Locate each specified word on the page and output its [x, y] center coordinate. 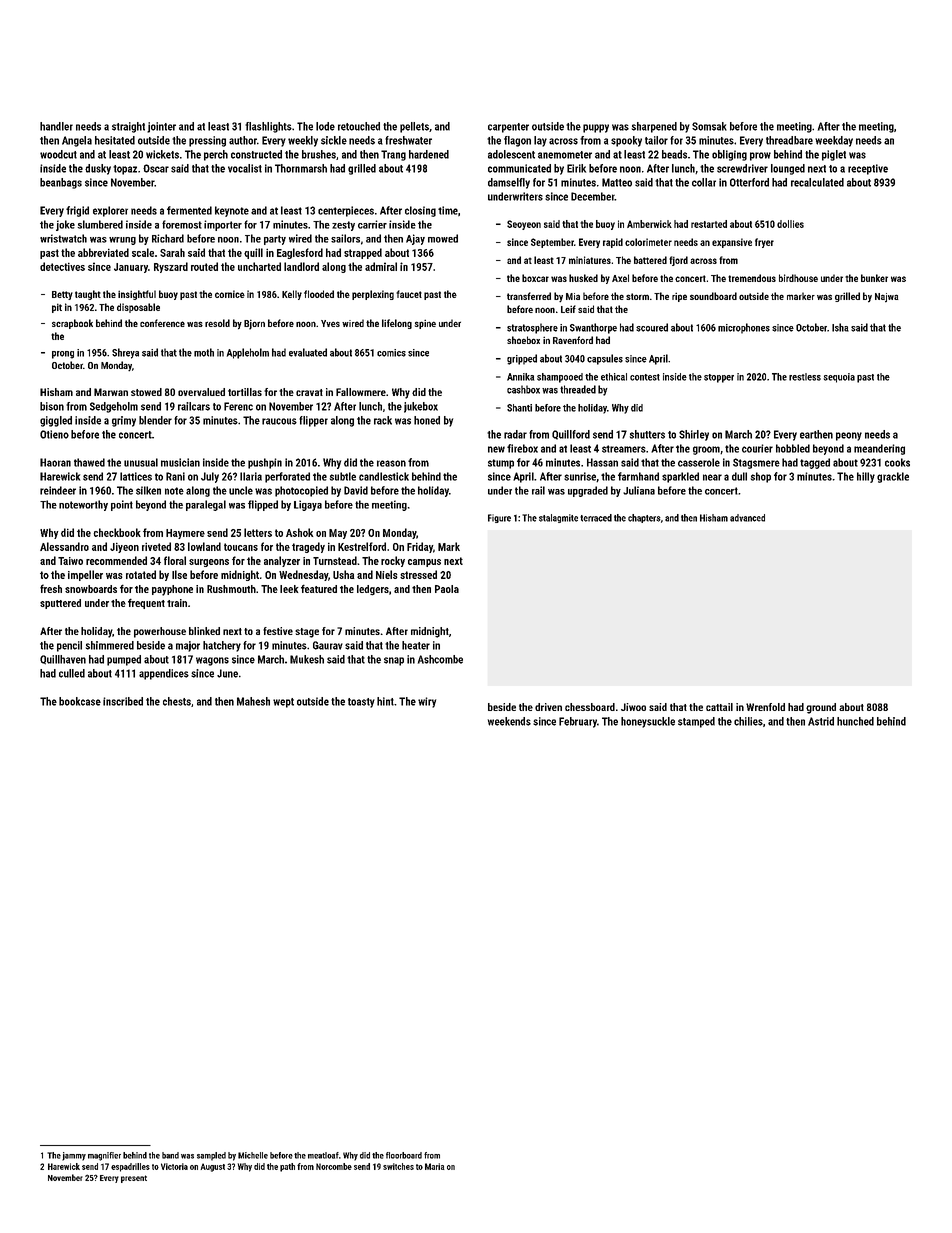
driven [548, 707]
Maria [435, 1166]
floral [175, 560]
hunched [855, 721]
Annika [520, 377]
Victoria [174, 1166]
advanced [747, 518]
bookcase [80, 701]
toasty [361, 703]
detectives [62, 266]
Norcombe [334, 1166]
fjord [678, 261]
